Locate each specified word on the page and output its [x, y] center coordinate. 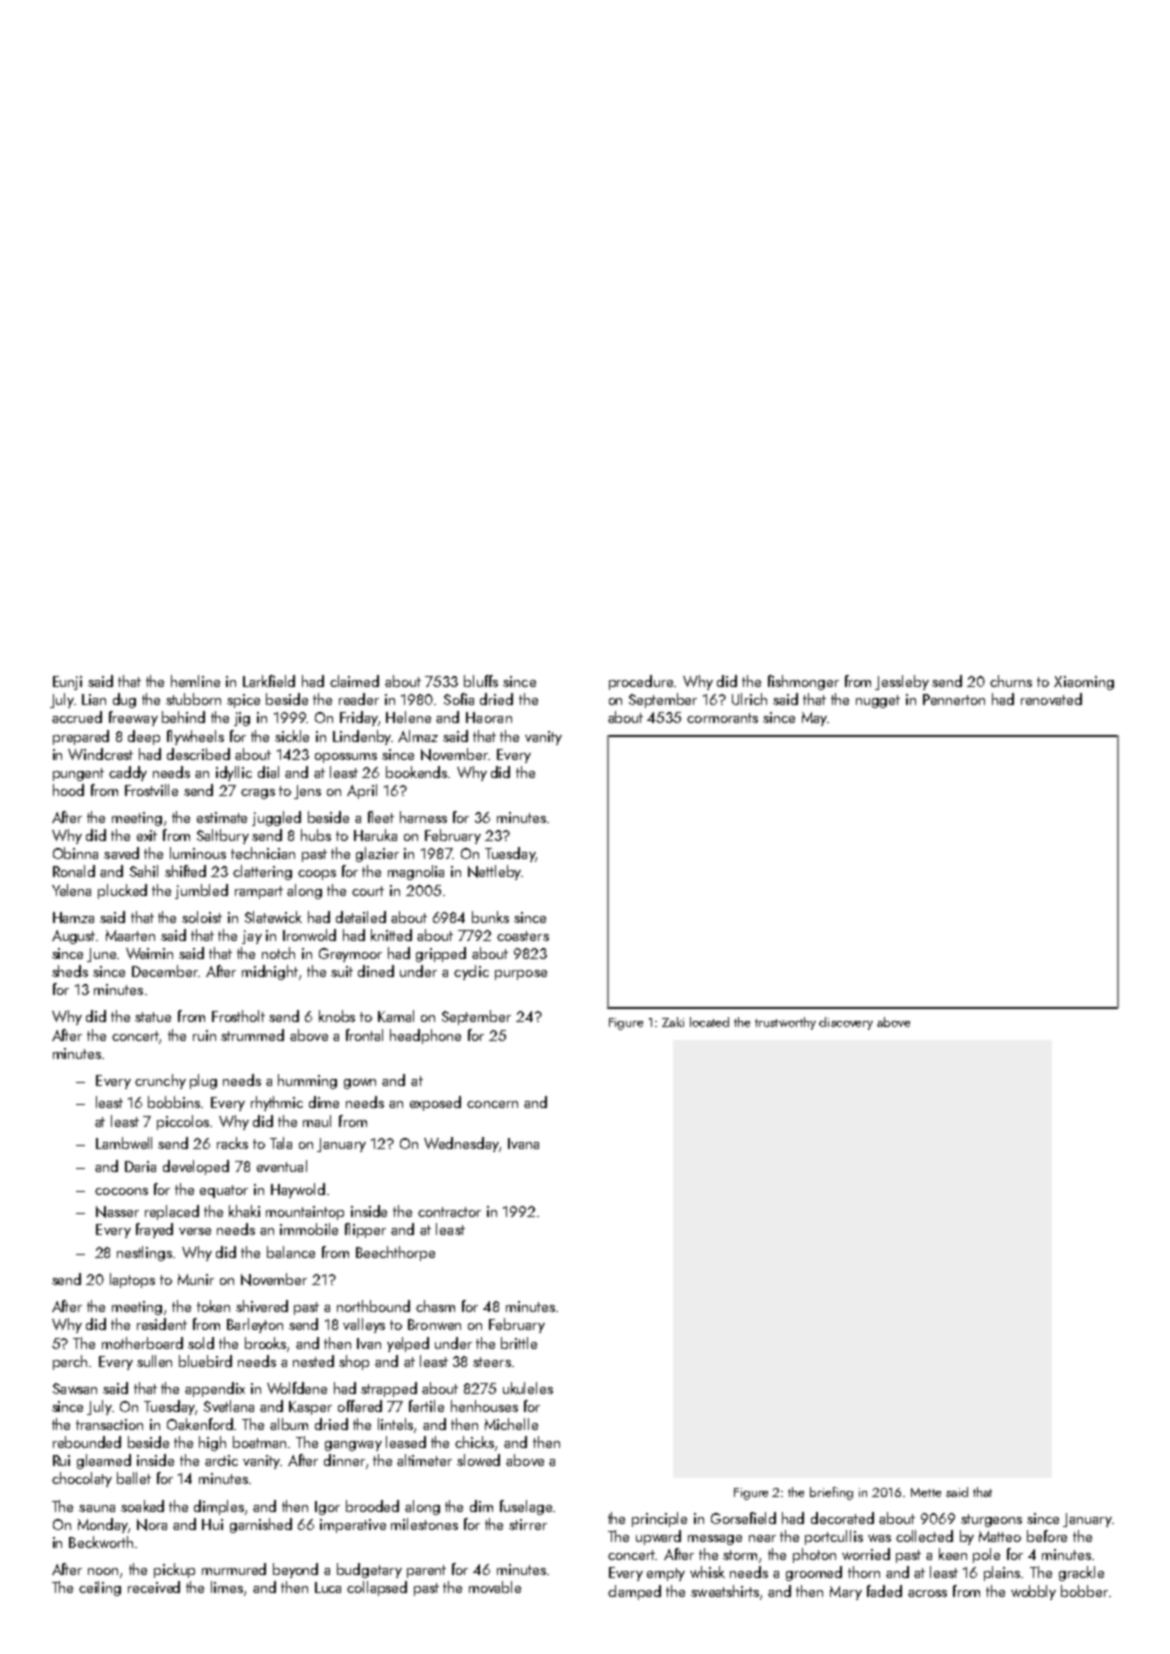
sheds [70, 971]
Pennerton [954, 699]
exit [147, 835]
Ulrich [749, 699]
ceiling [100, 1588]
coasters [523, 936]
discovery [846, 1023]
